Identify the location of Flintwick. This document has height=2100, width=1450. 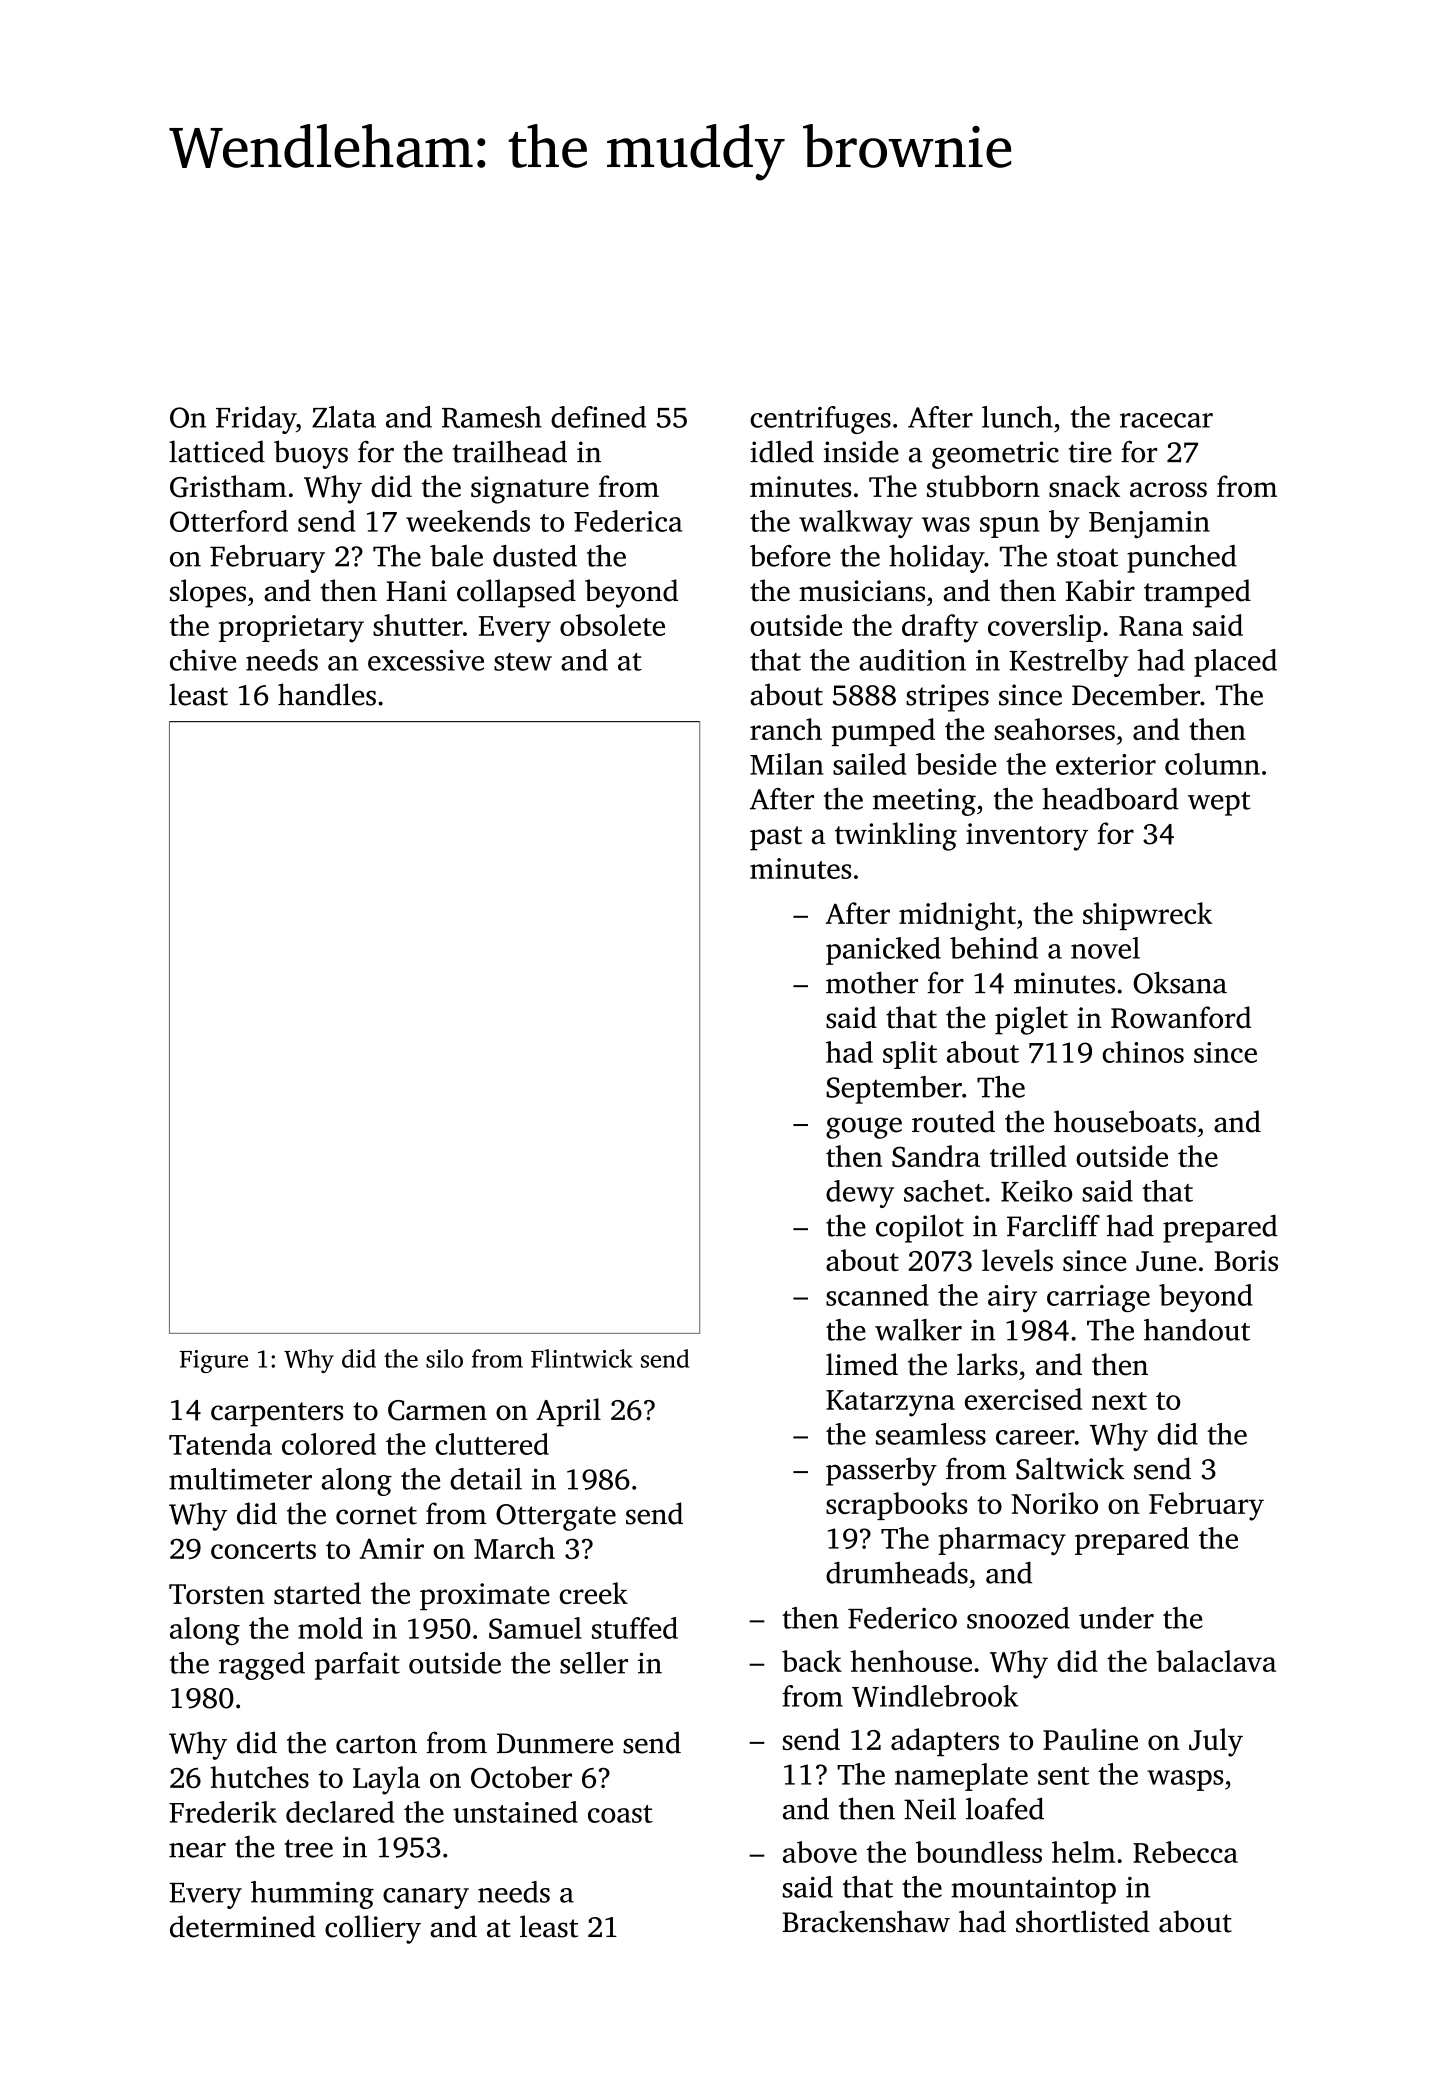
(582, 1358).
